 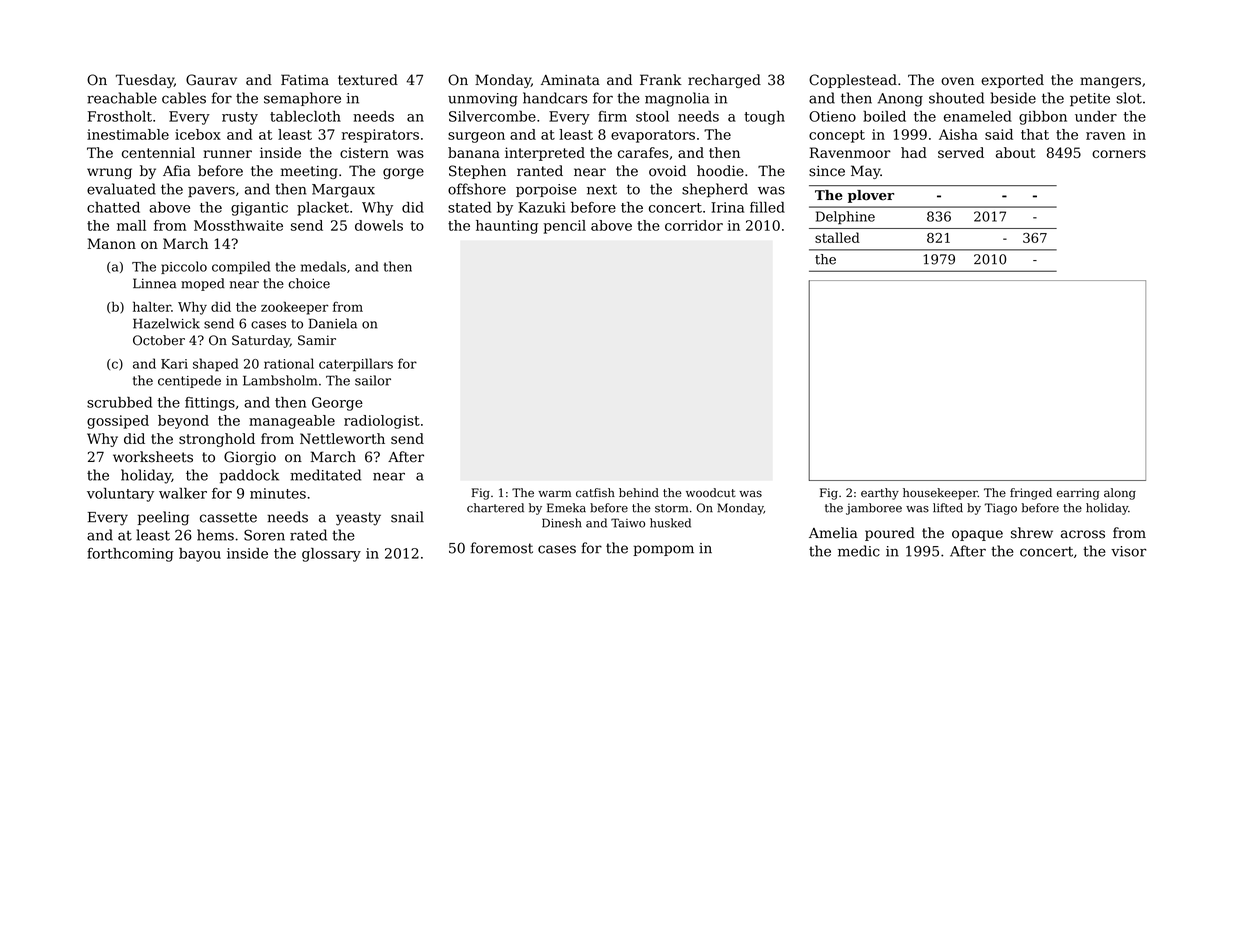 I want to click on unmoving, so click(x=483, y=100).
